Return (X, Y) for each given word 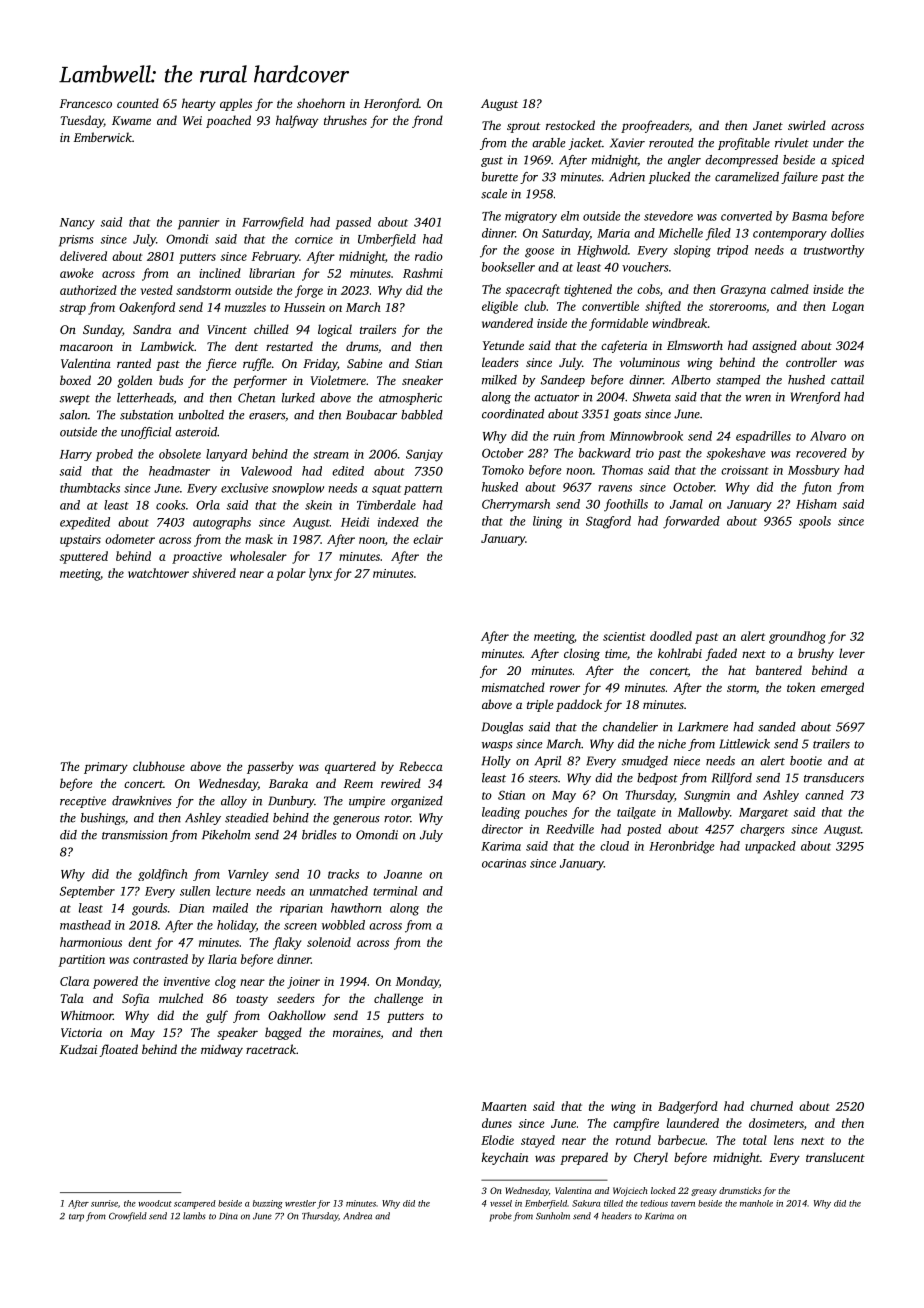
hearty (199, 104)
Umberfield (387, 240)
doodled (671, 636)
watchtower (158, 573)
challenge (398, 999)
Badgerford (688, 1107)
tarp (76, 1218)
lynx (320, 574)
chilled (271, 329)
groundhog (797, 637)
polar (291, 574)
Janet (768, 125)
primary (106, 768)
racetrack (271, 1049)
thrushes (345, 120)
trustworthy (834, 251)
